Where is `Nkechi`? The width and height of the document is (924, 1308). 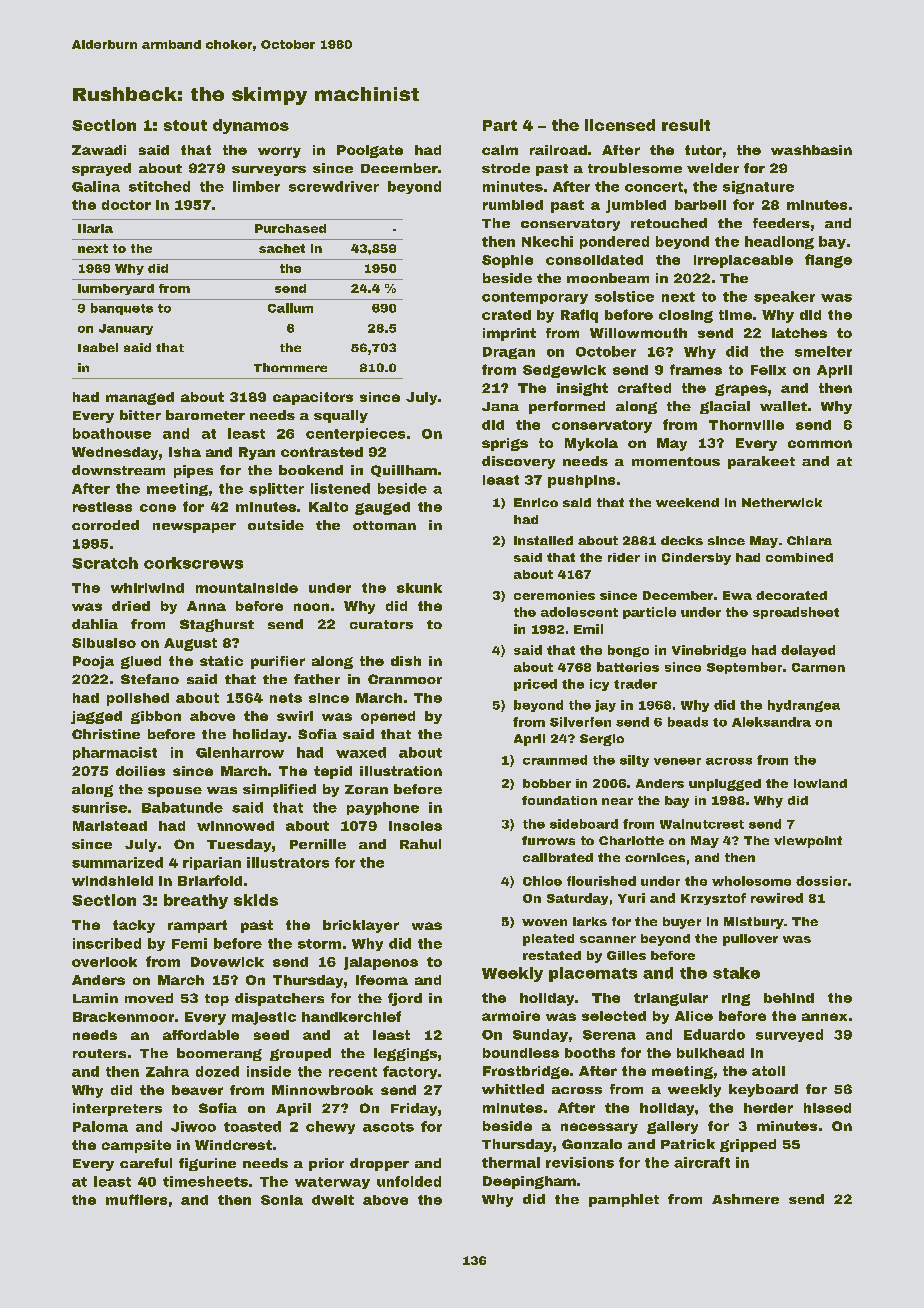
Nkechi is located at coordinates (547, 241).
